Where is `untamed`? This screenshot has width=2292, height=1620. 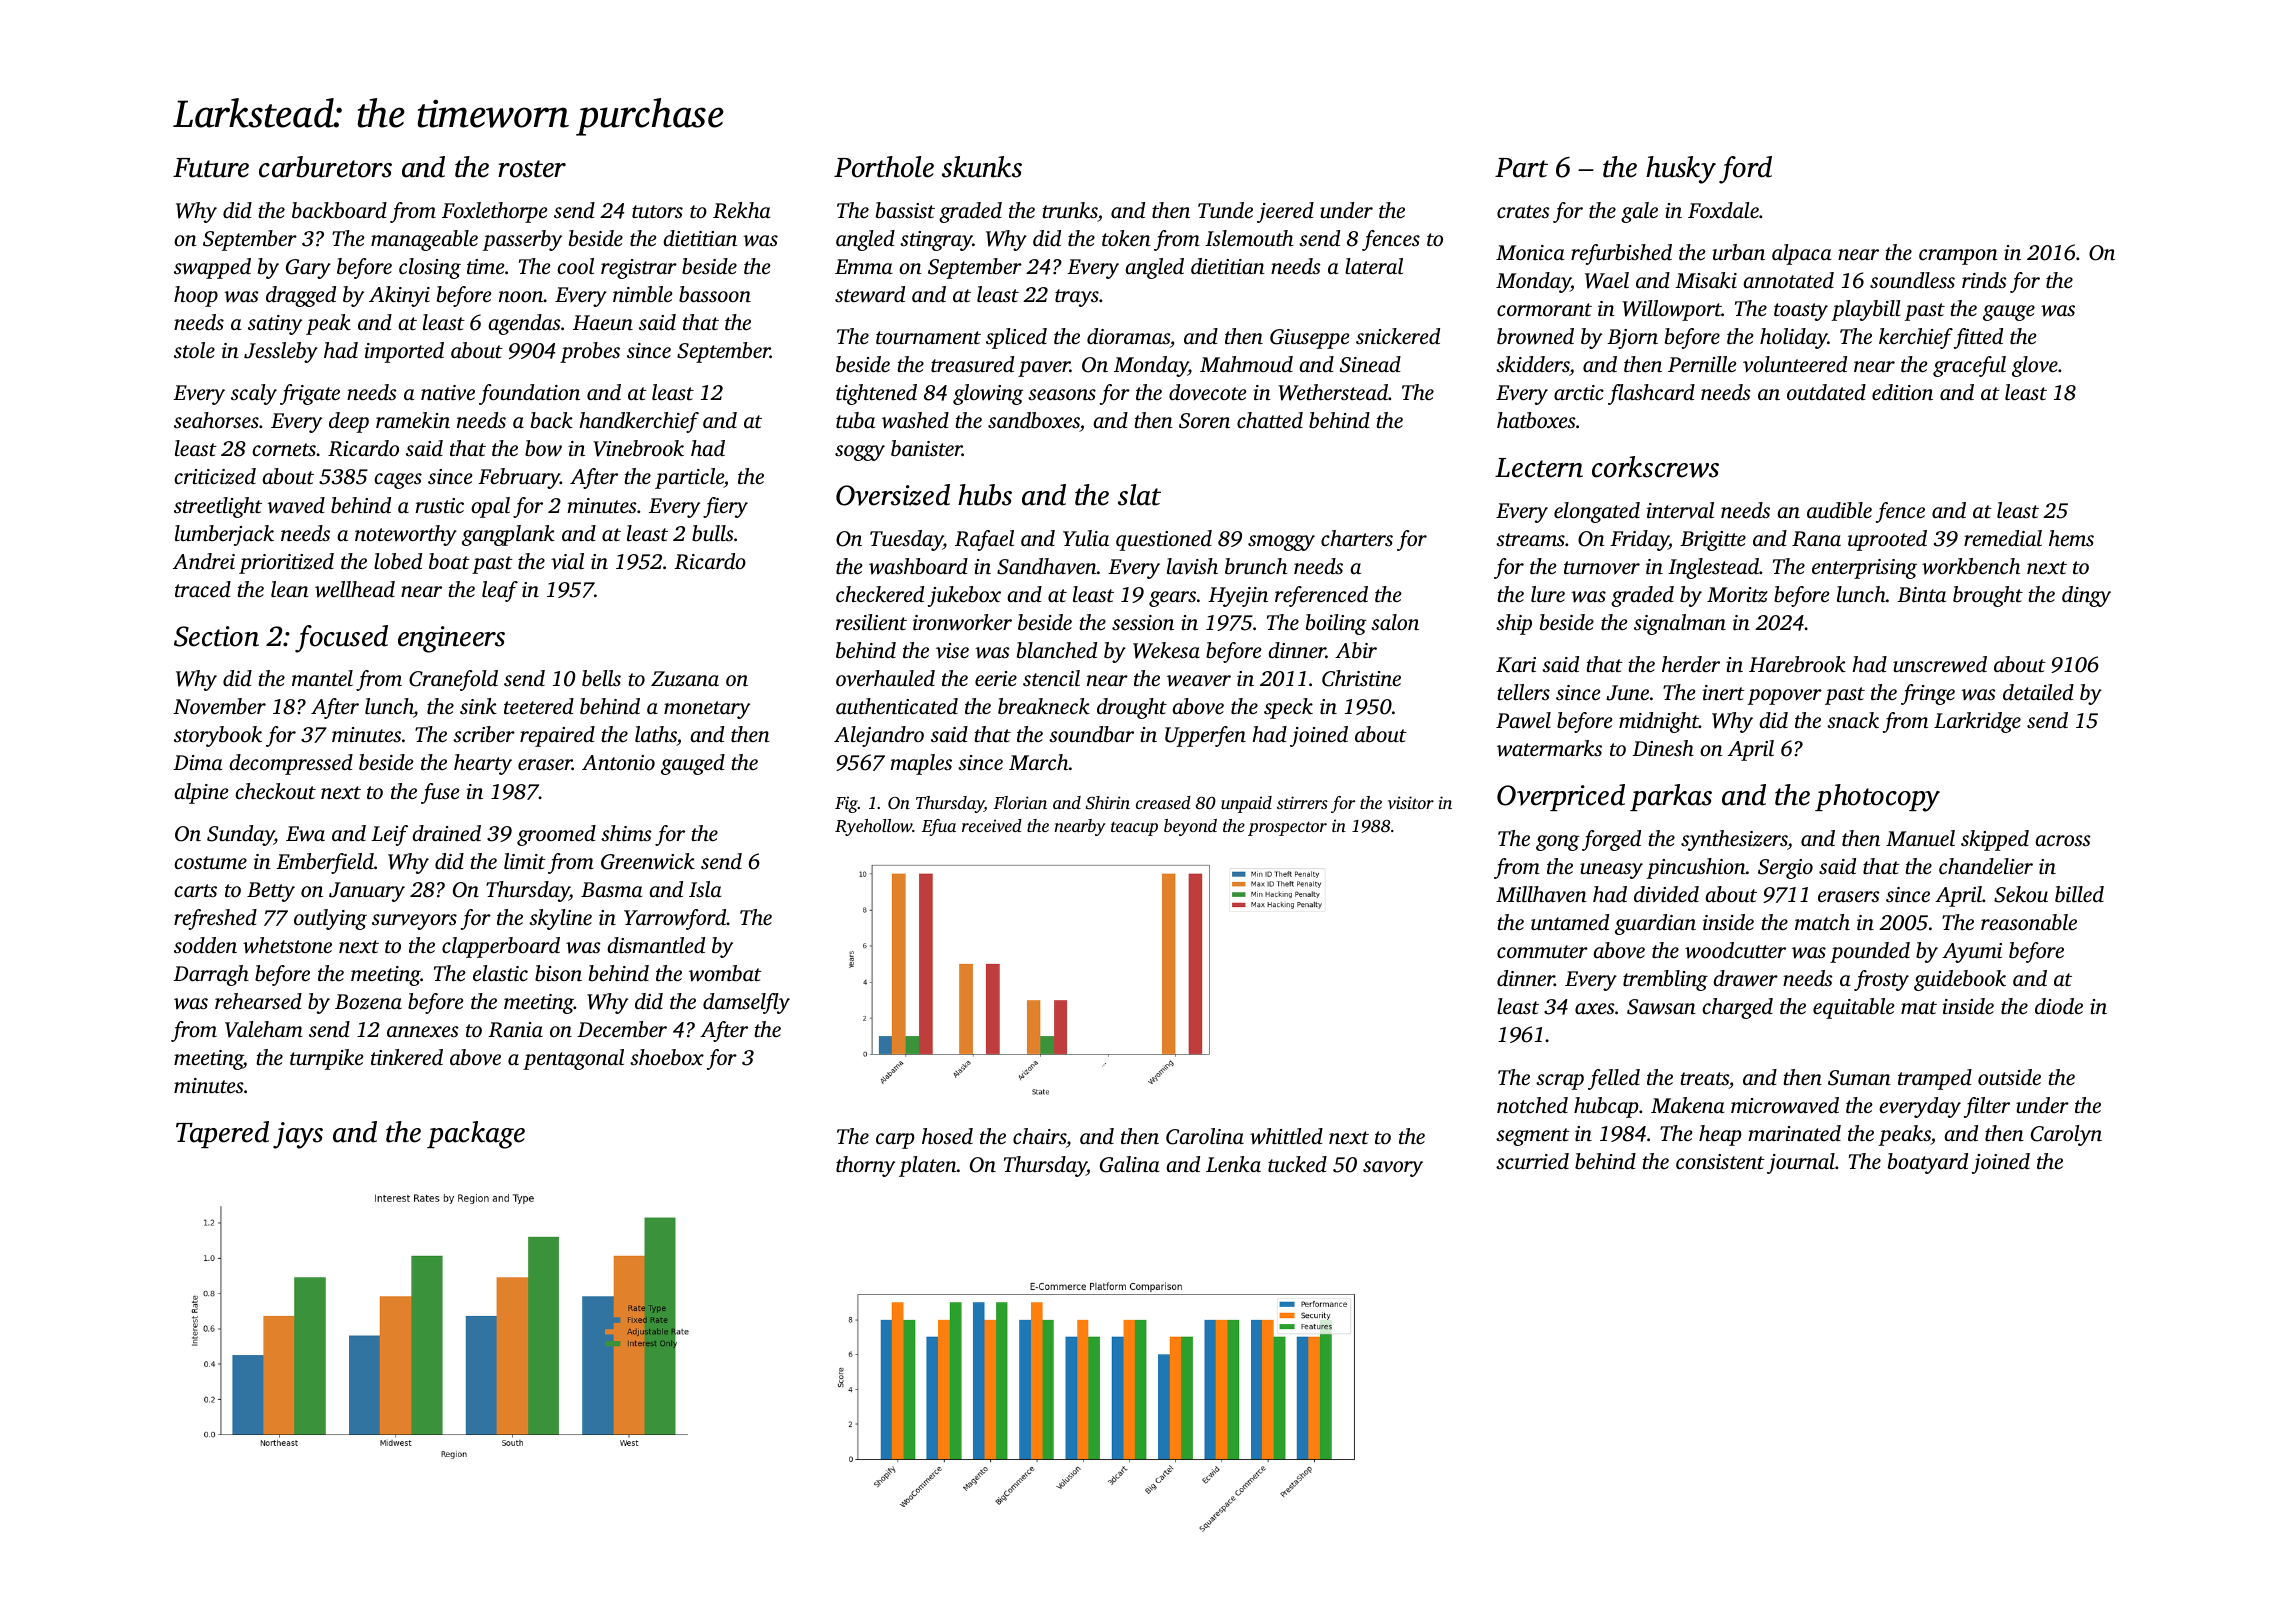 untamed is located at coordinates (1570, 922).
